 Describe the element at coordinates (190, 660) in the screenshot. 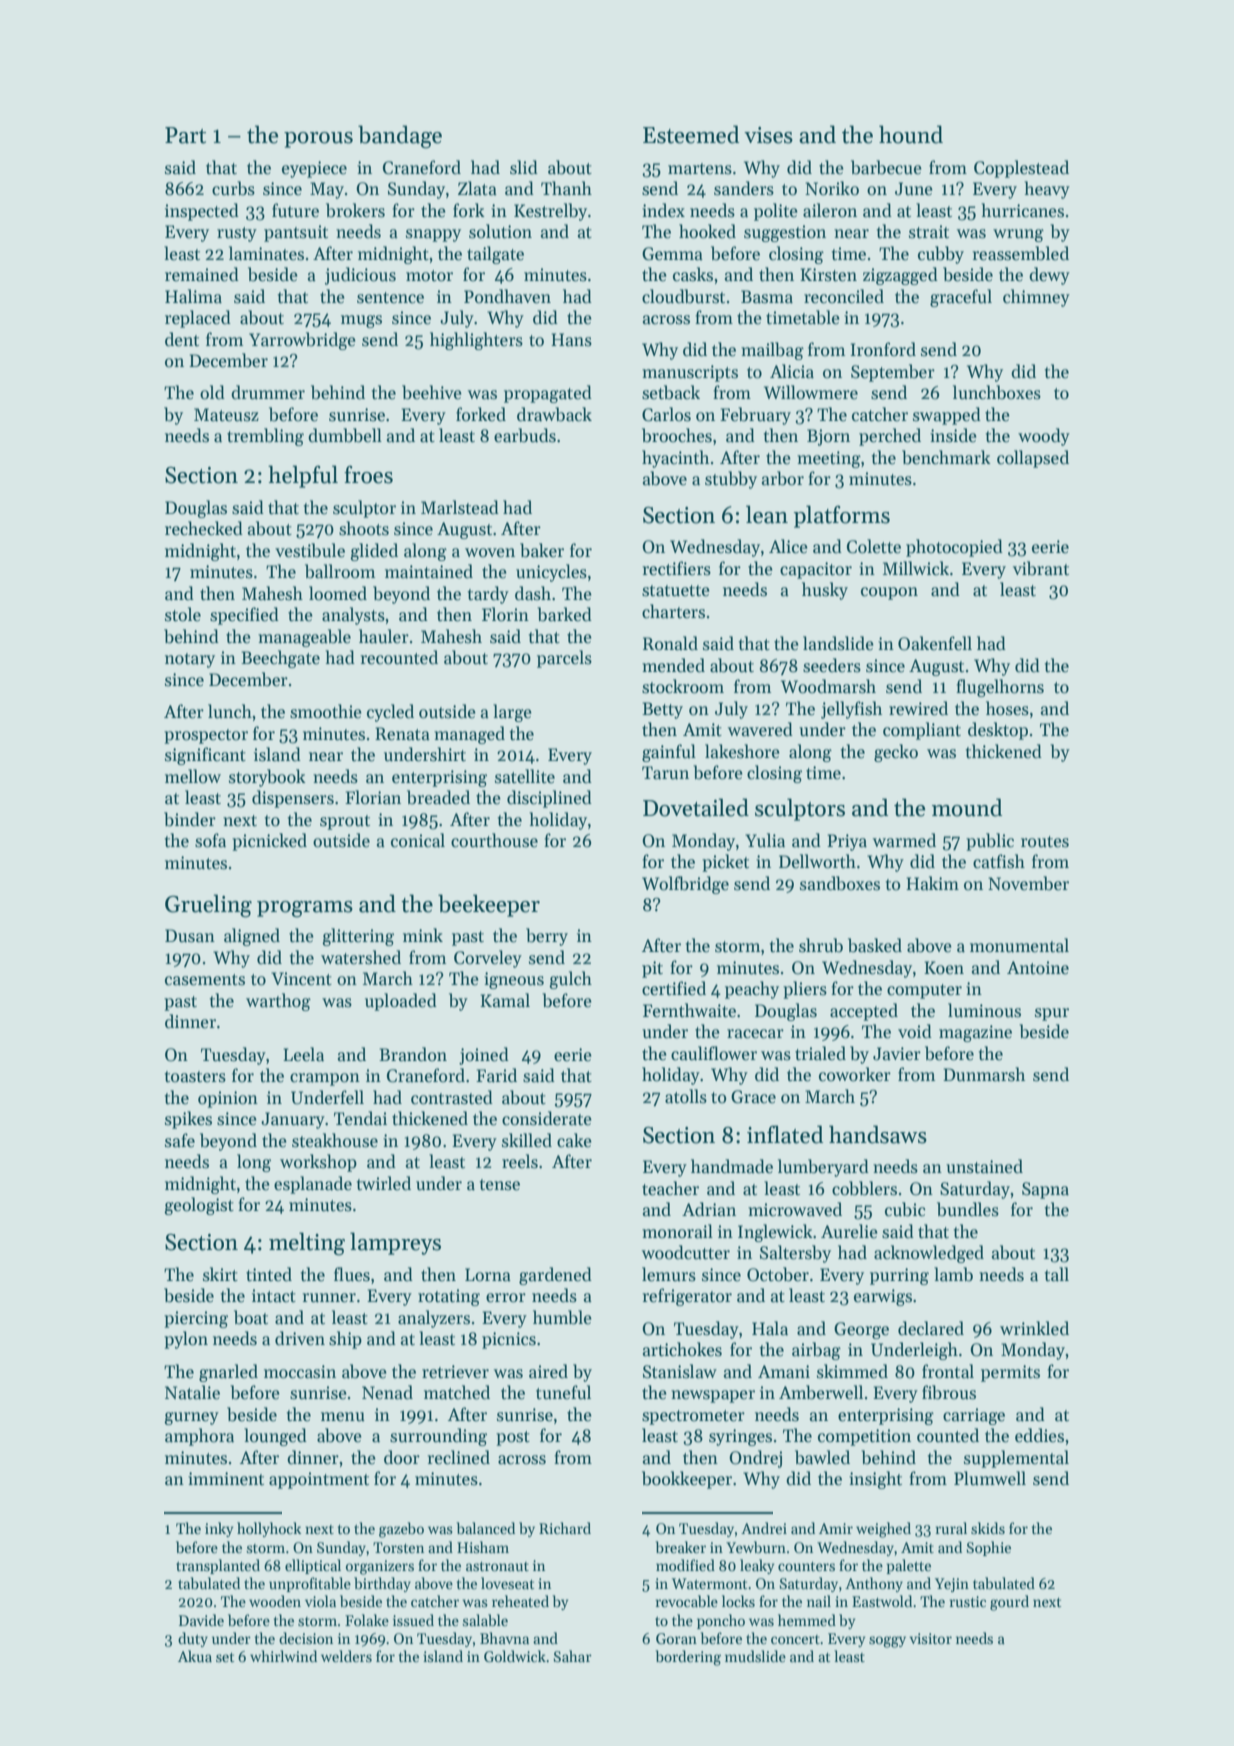

I see `notary` at that location.
